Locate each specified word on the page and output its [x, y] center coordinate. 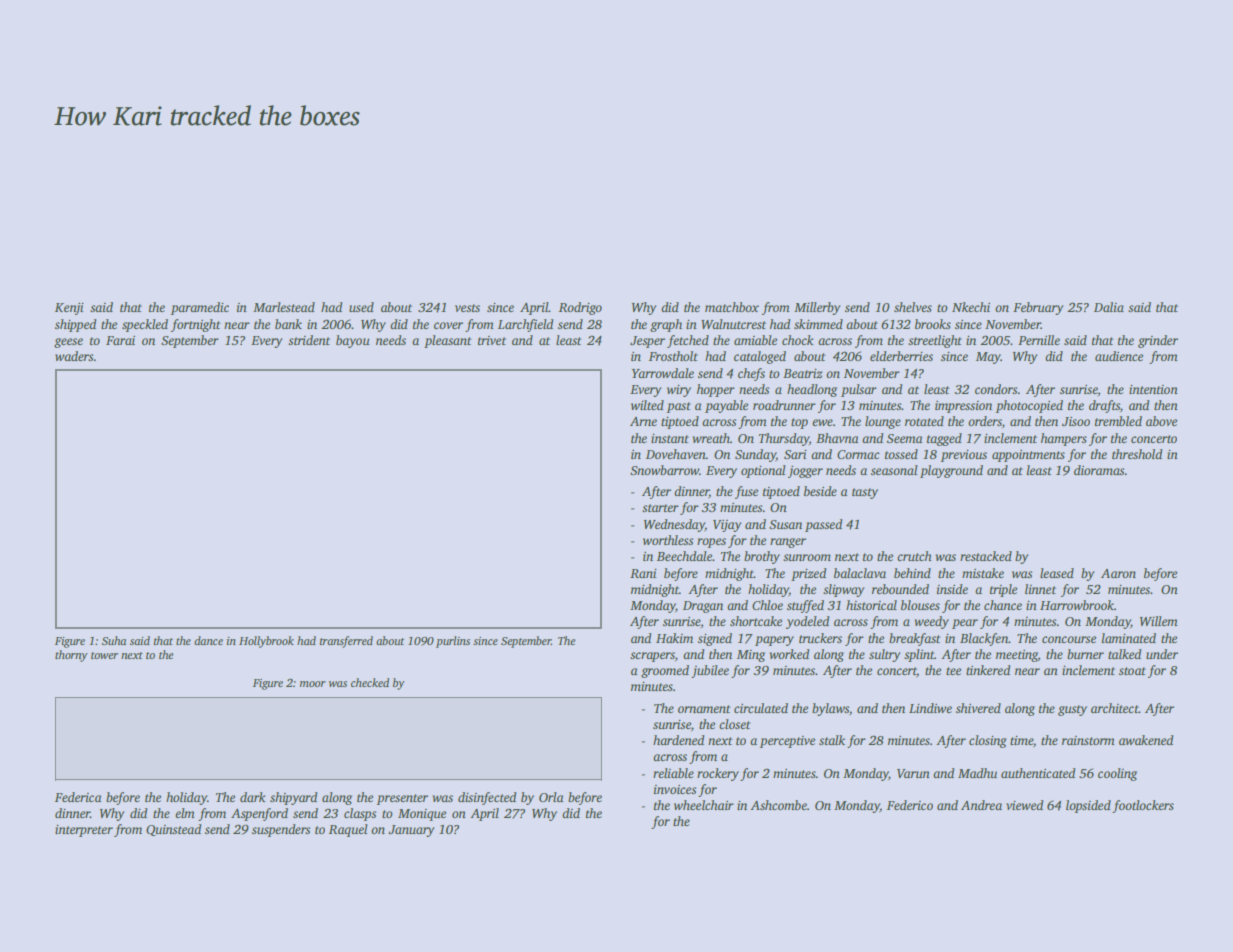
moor [313, 684]
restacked [986, 556]
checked [370, 682]
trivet [492, 340]
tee [953, 671]
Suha [114, 640]
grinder [1158, 341]
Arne [643, 421]
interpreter [84, 831]
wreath [711, 438]
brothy [762, 557]
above [1161, 421]
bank [288, 324]
